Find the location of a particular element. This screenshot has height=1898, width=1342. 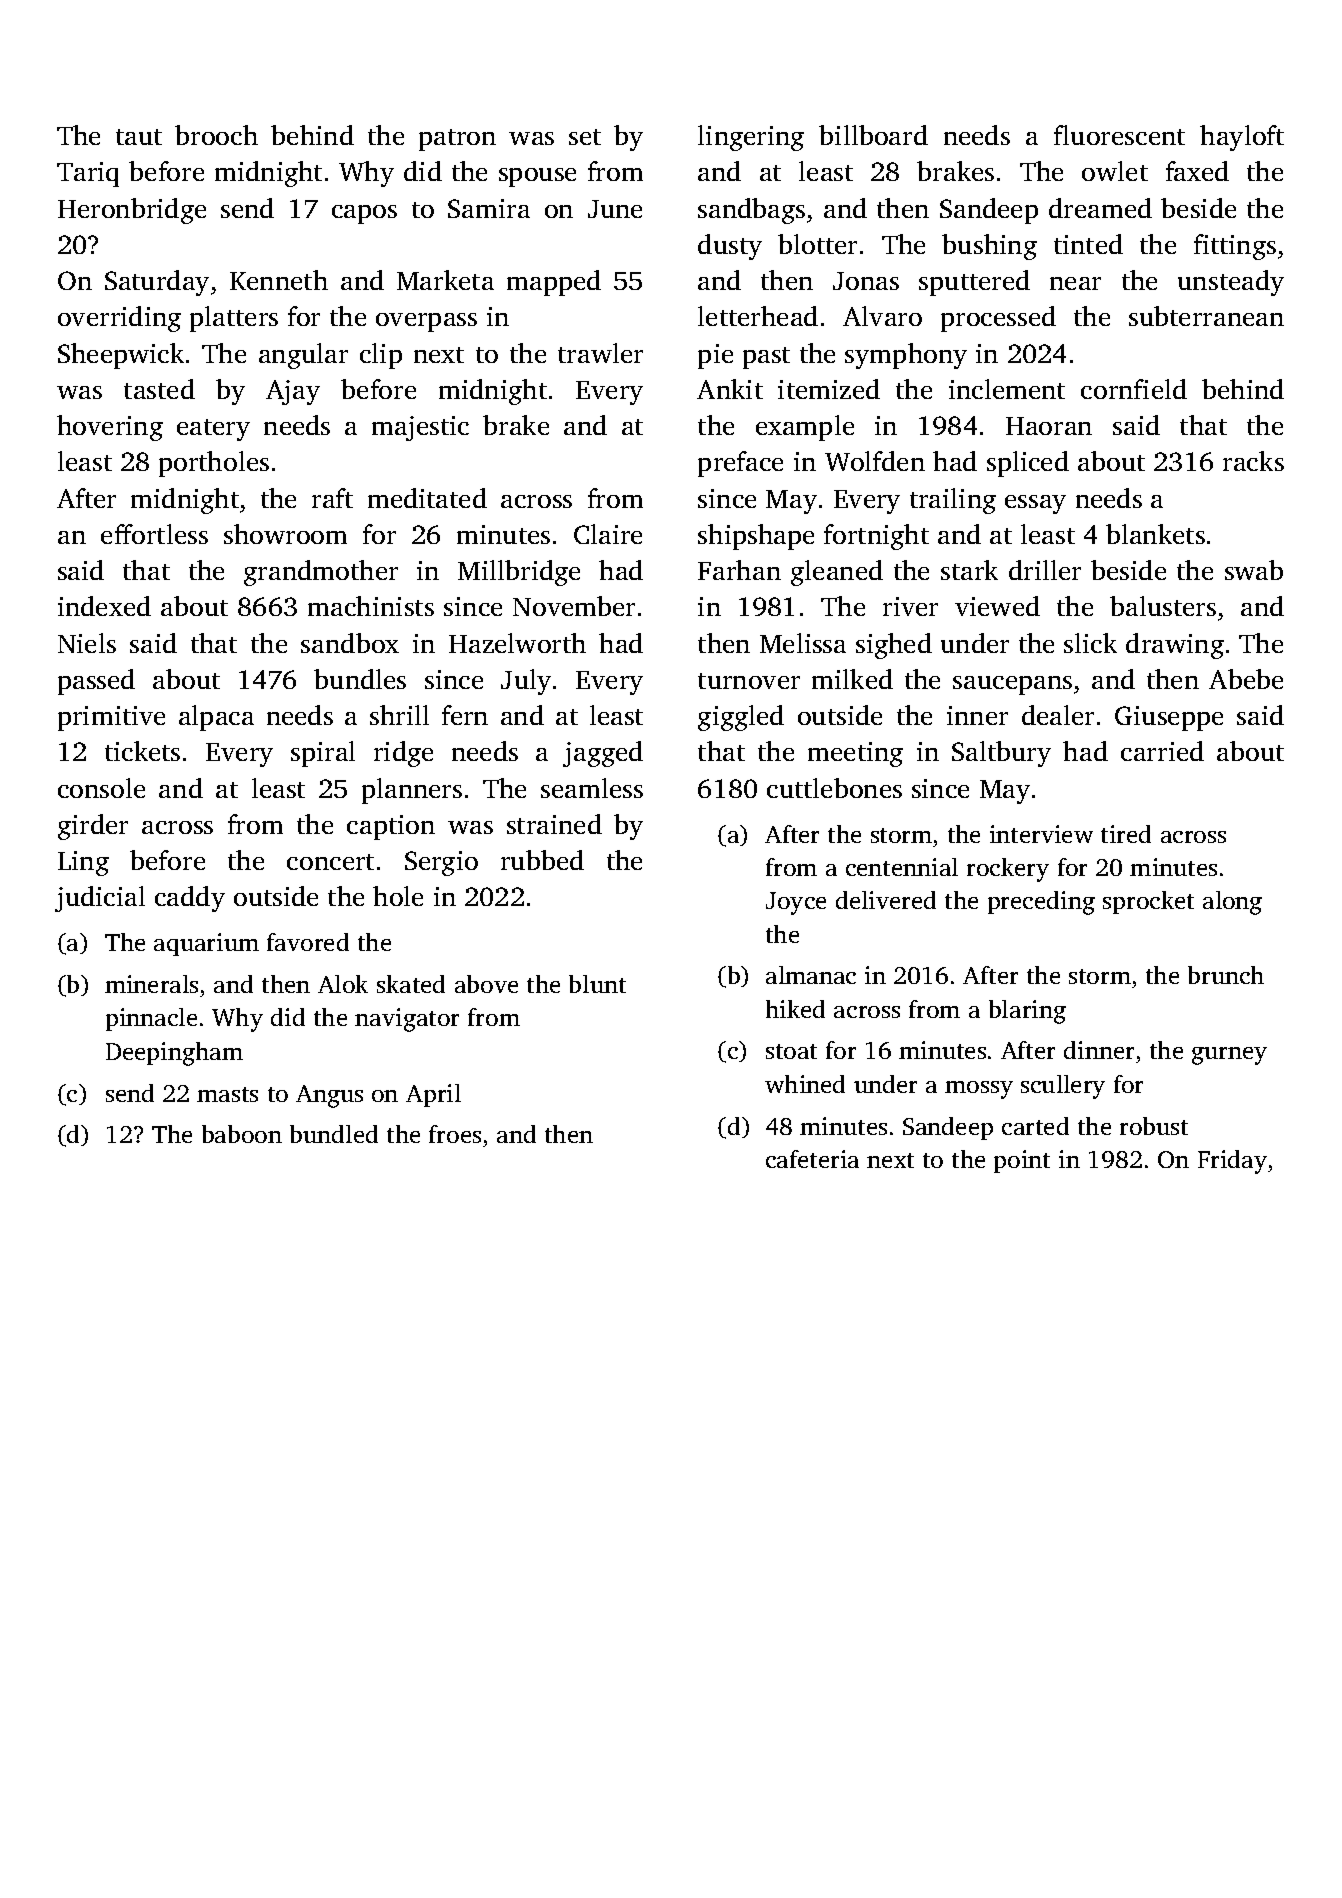

Tariq is located at coordinates (88, 174).
